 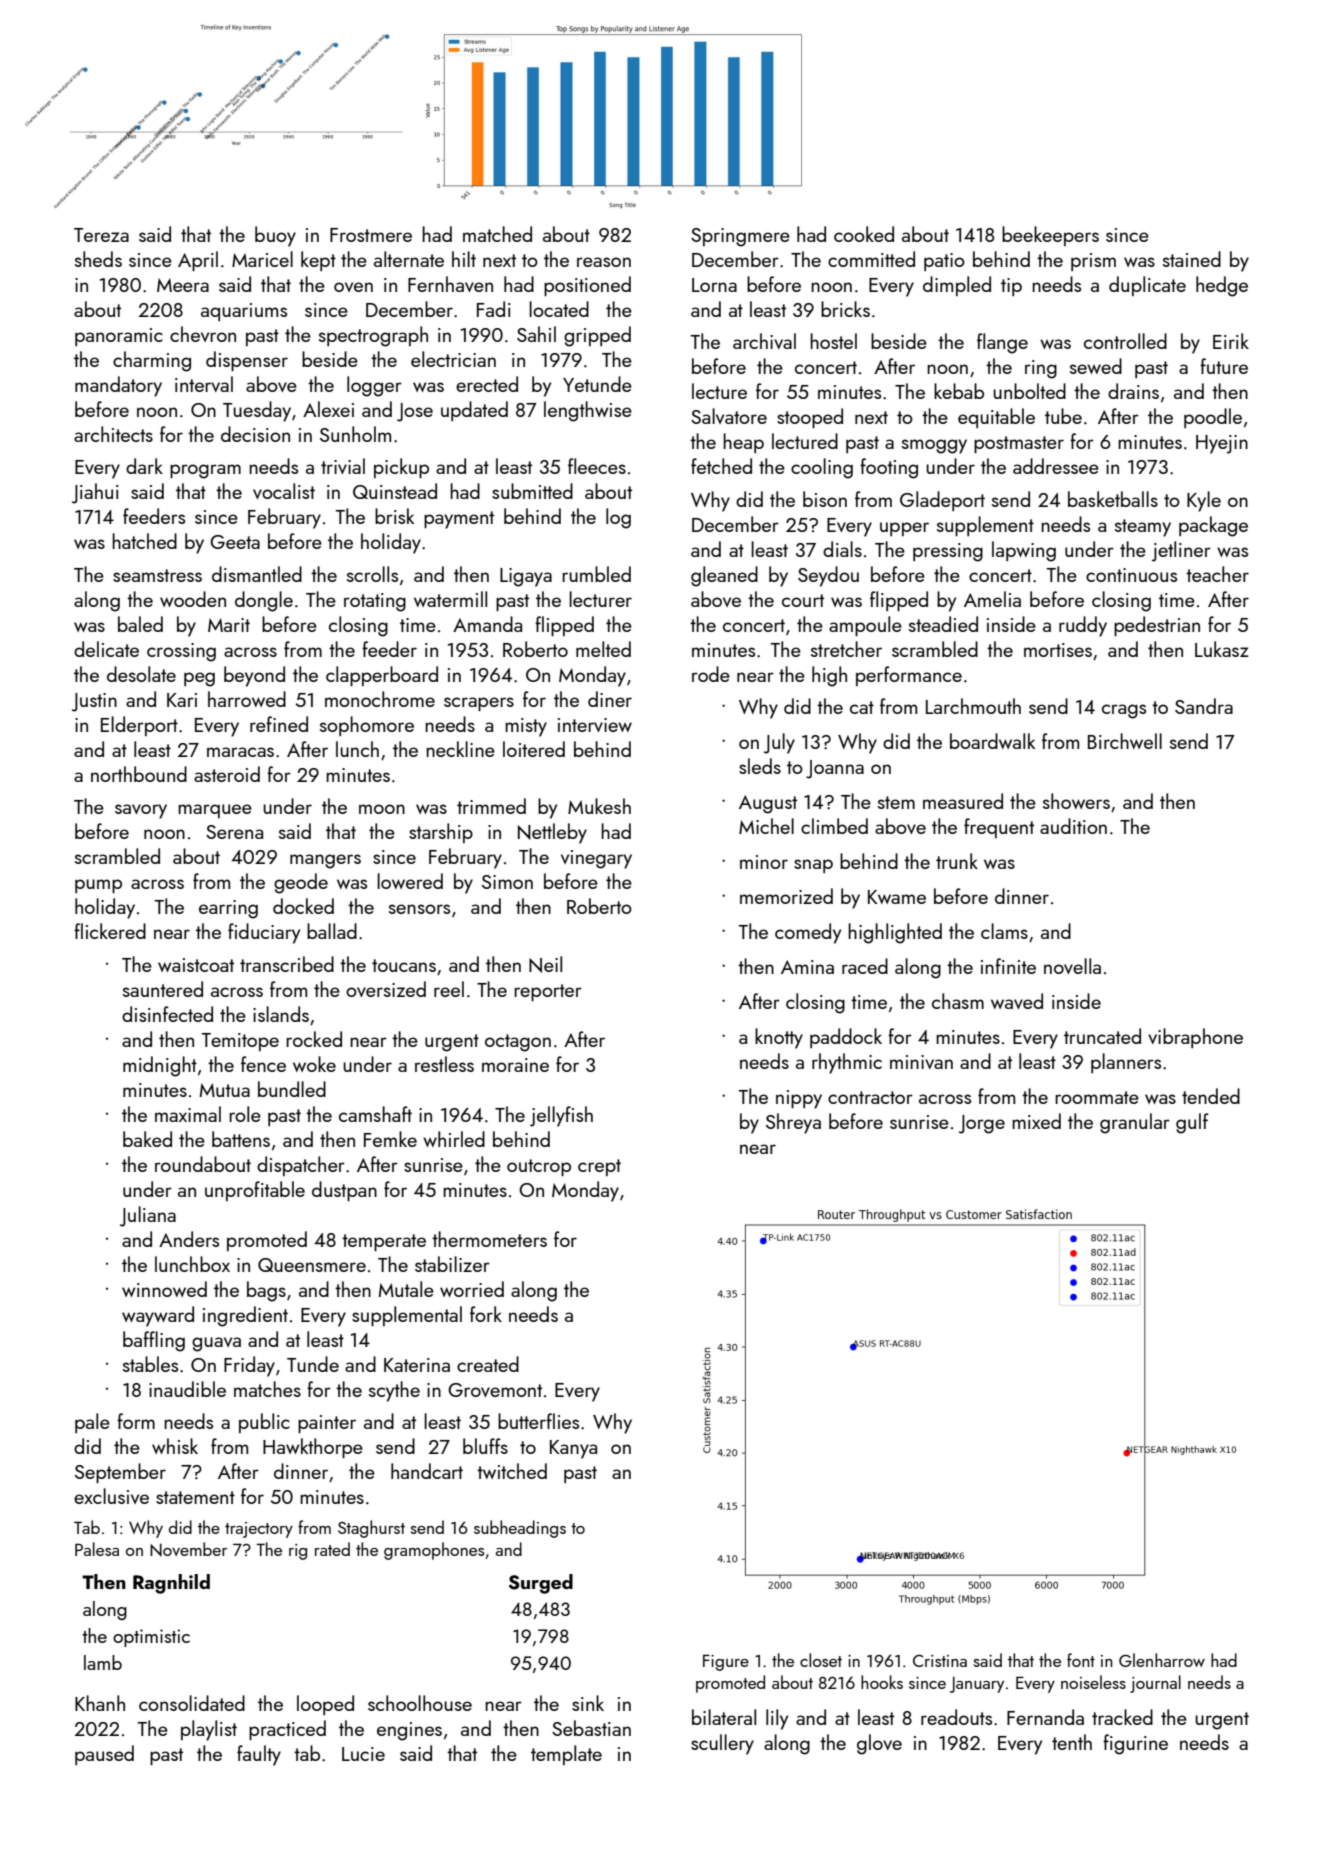 What do you see at coordinates (160, 1066) in the screenshot?
I see `midnight` at bounding box center [160, 1066].
